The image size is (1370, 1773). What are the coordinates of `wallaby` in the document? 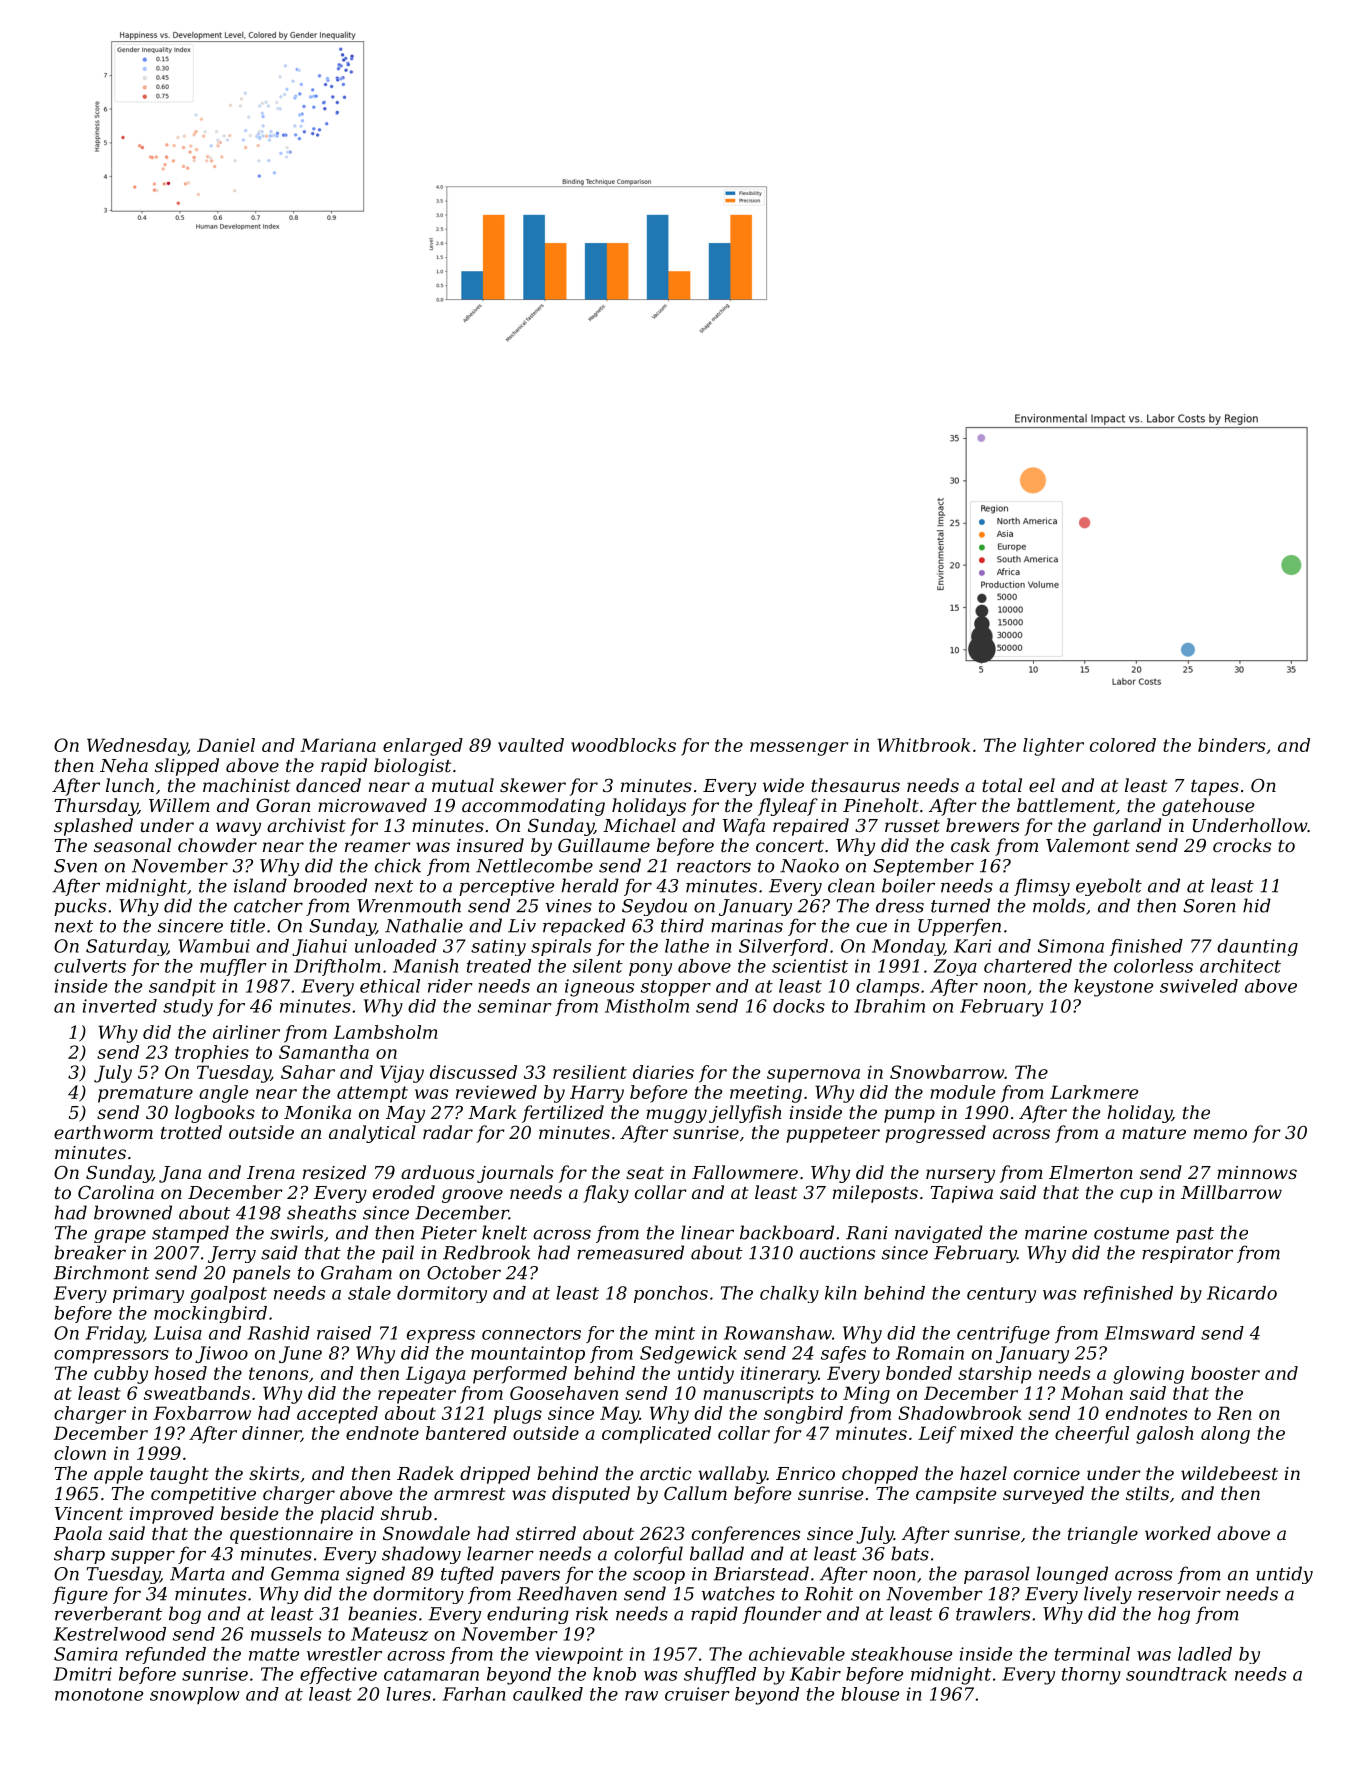 It's located at (732, 1475).
